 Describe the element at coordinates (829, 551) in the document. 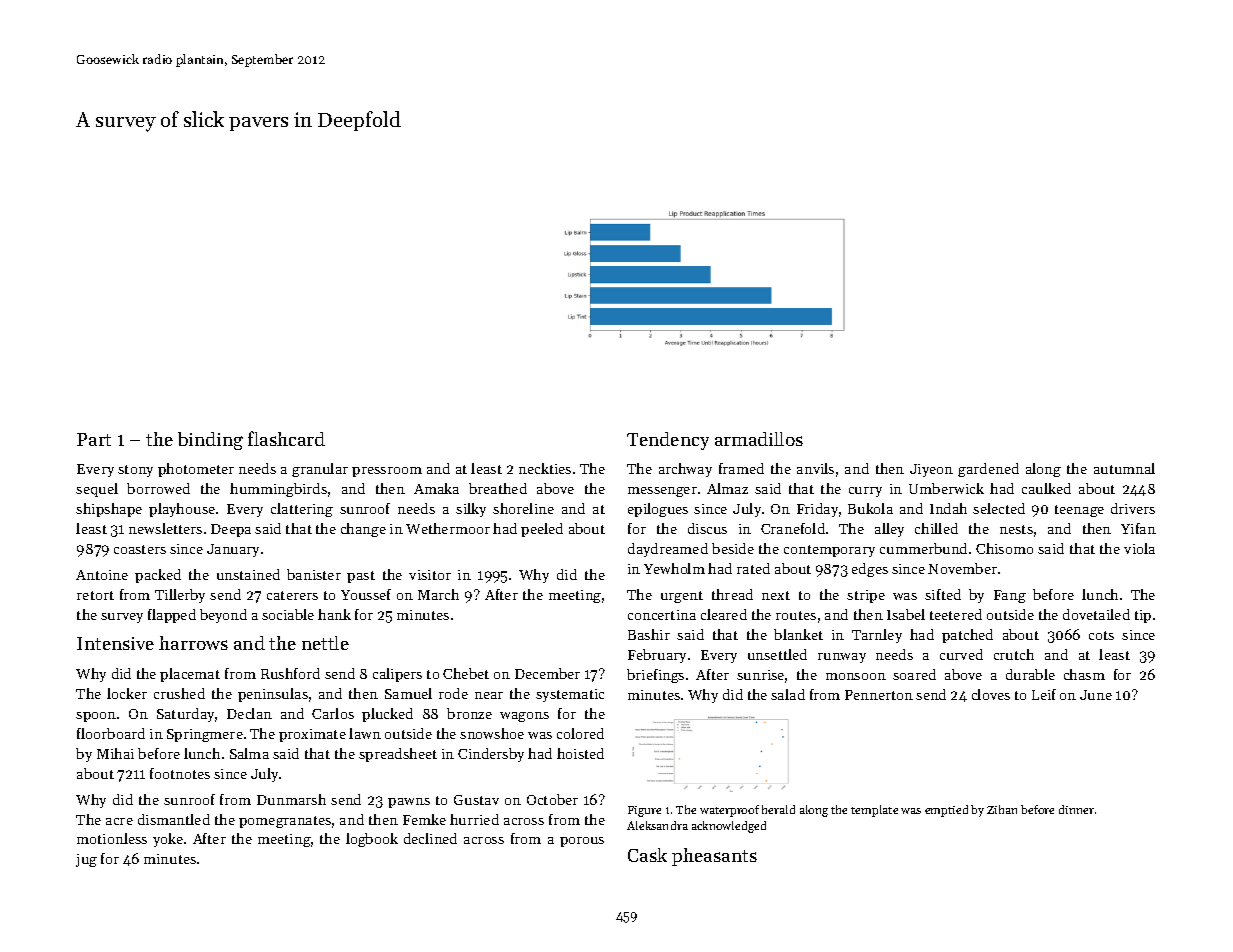

I see `contemporary` at that location.
